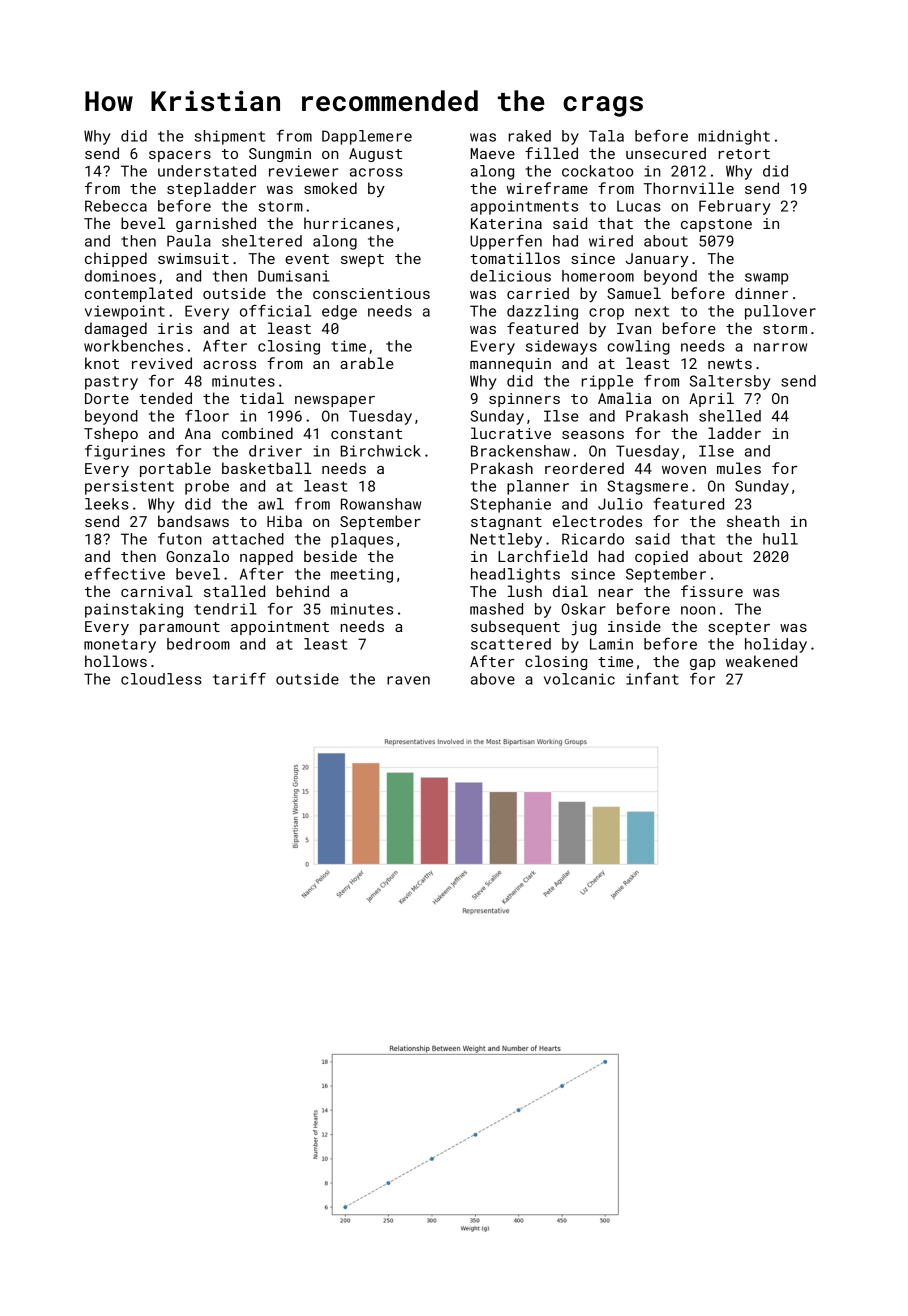  I want to click on spinners, so click(524, 400).
